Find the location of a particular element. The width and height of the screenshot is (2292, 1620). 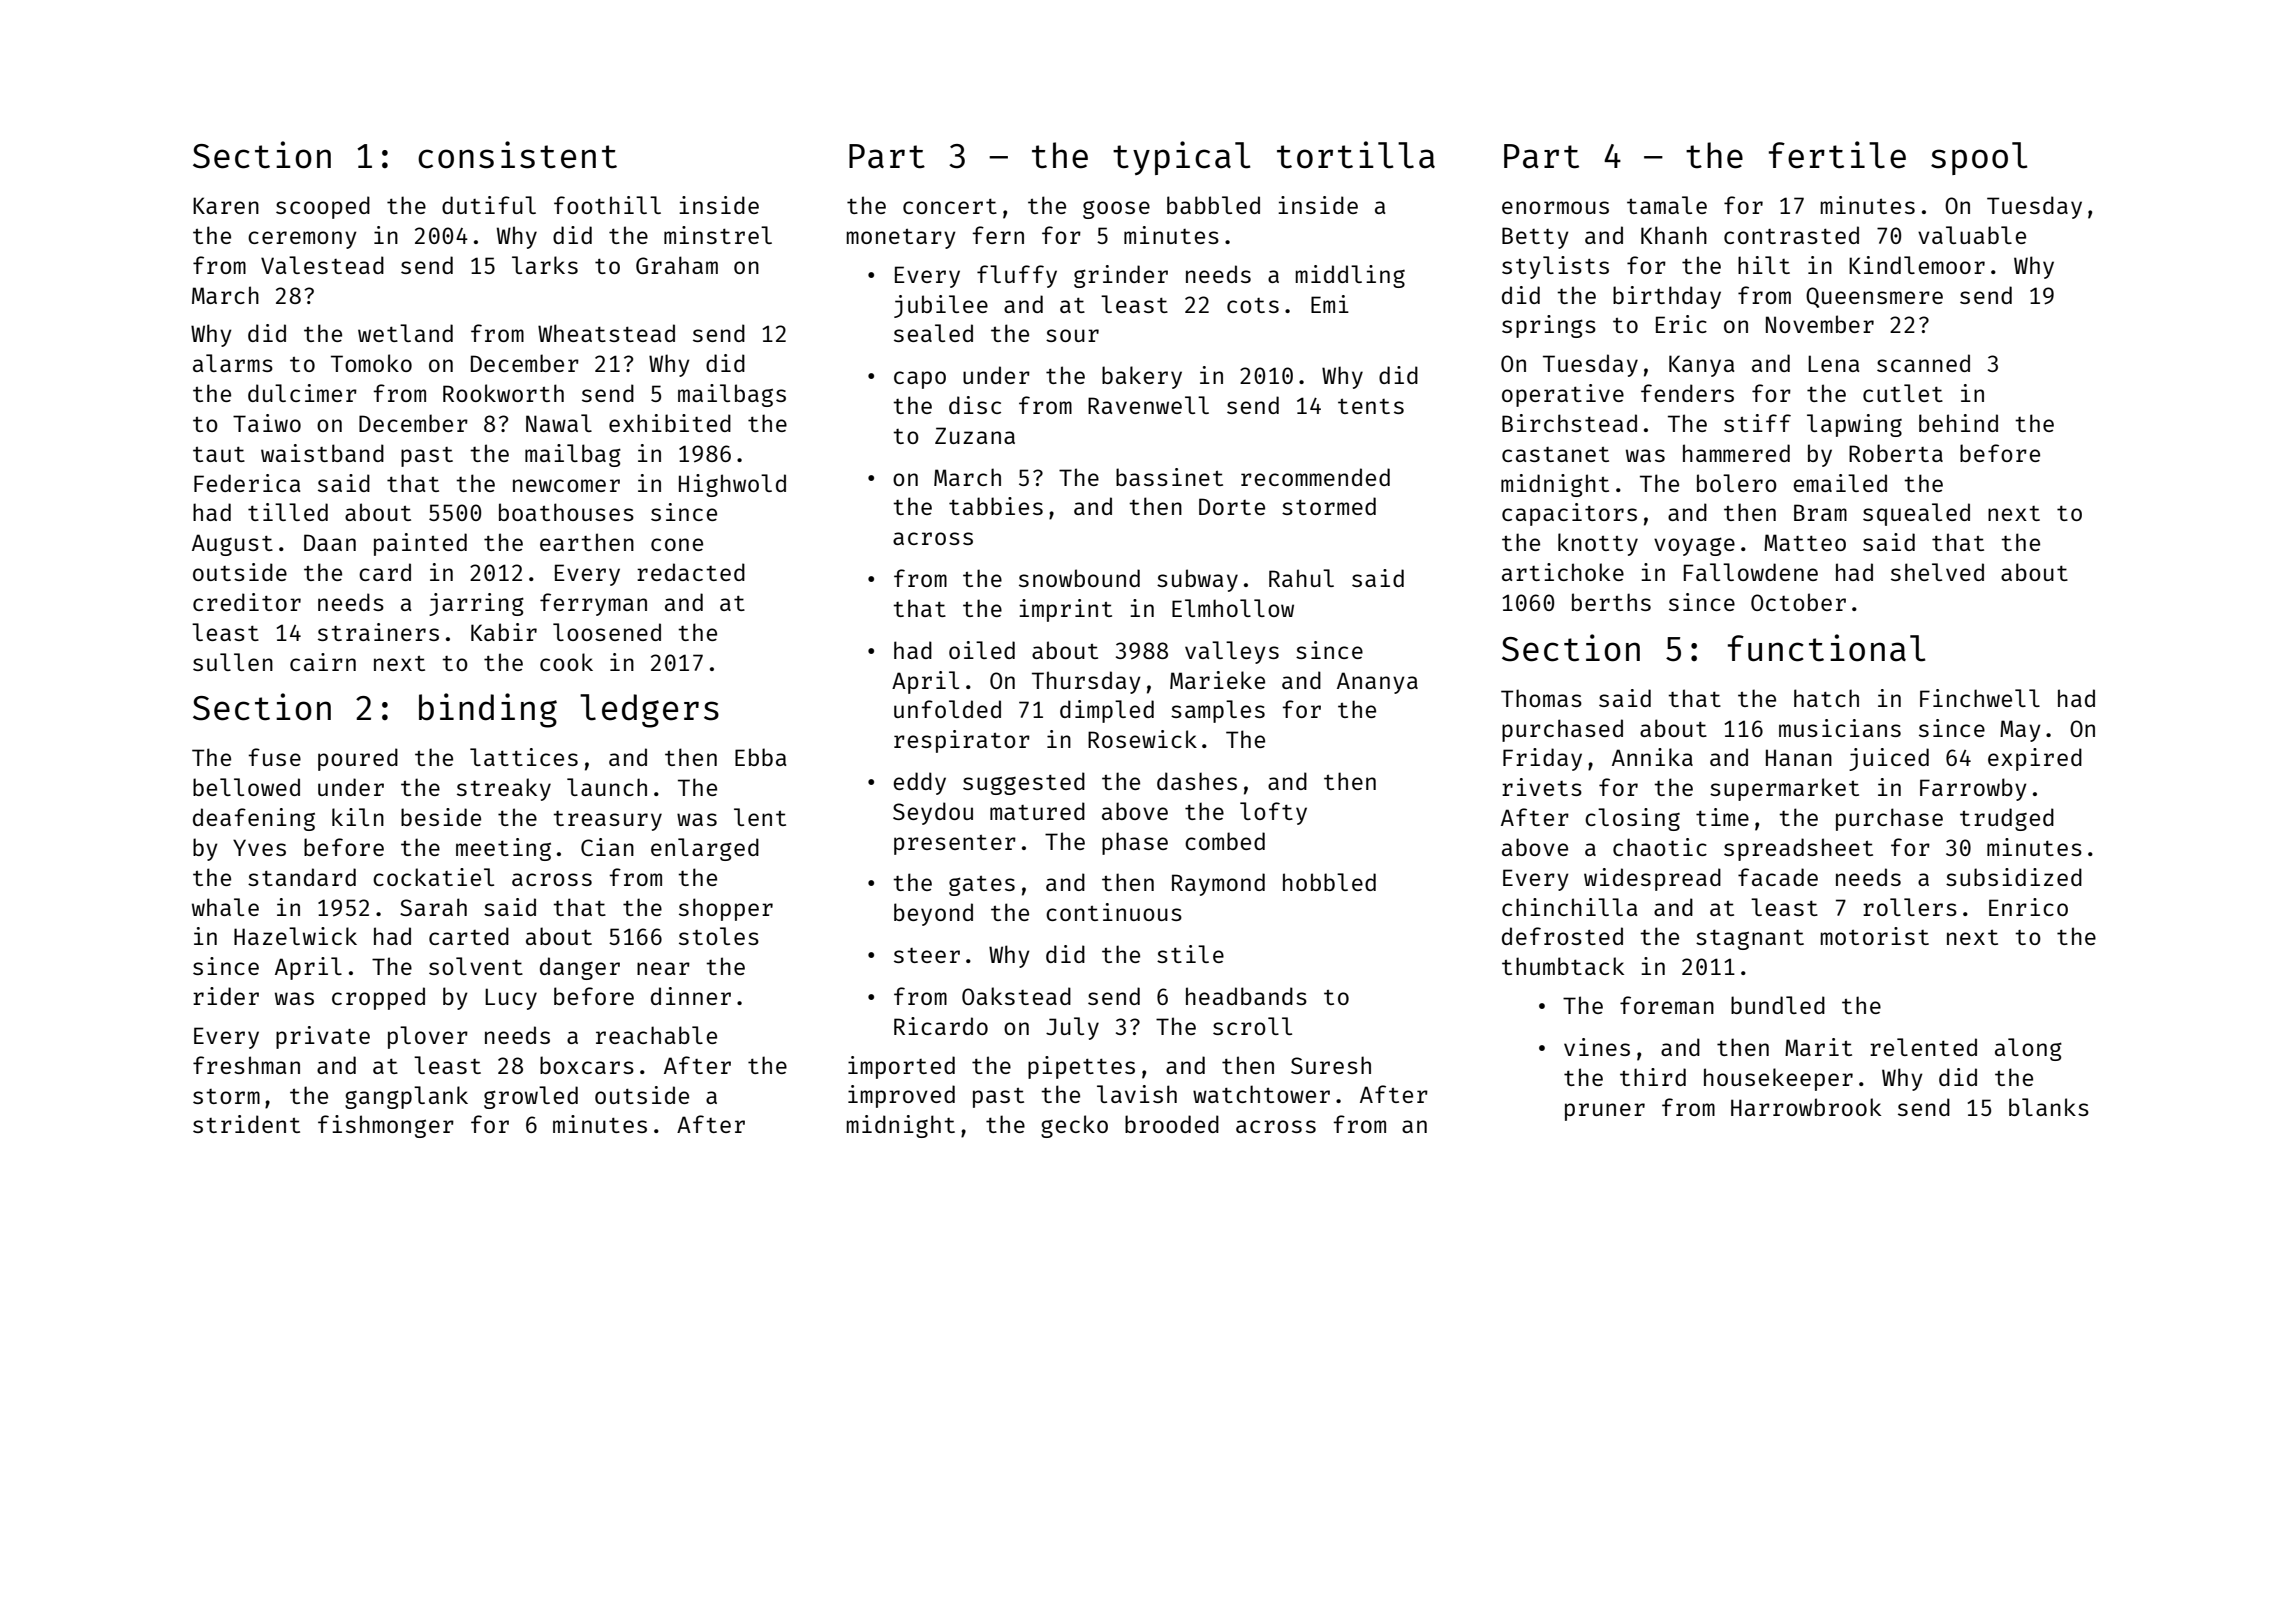

plover is located at coordinates (428, 1037).
